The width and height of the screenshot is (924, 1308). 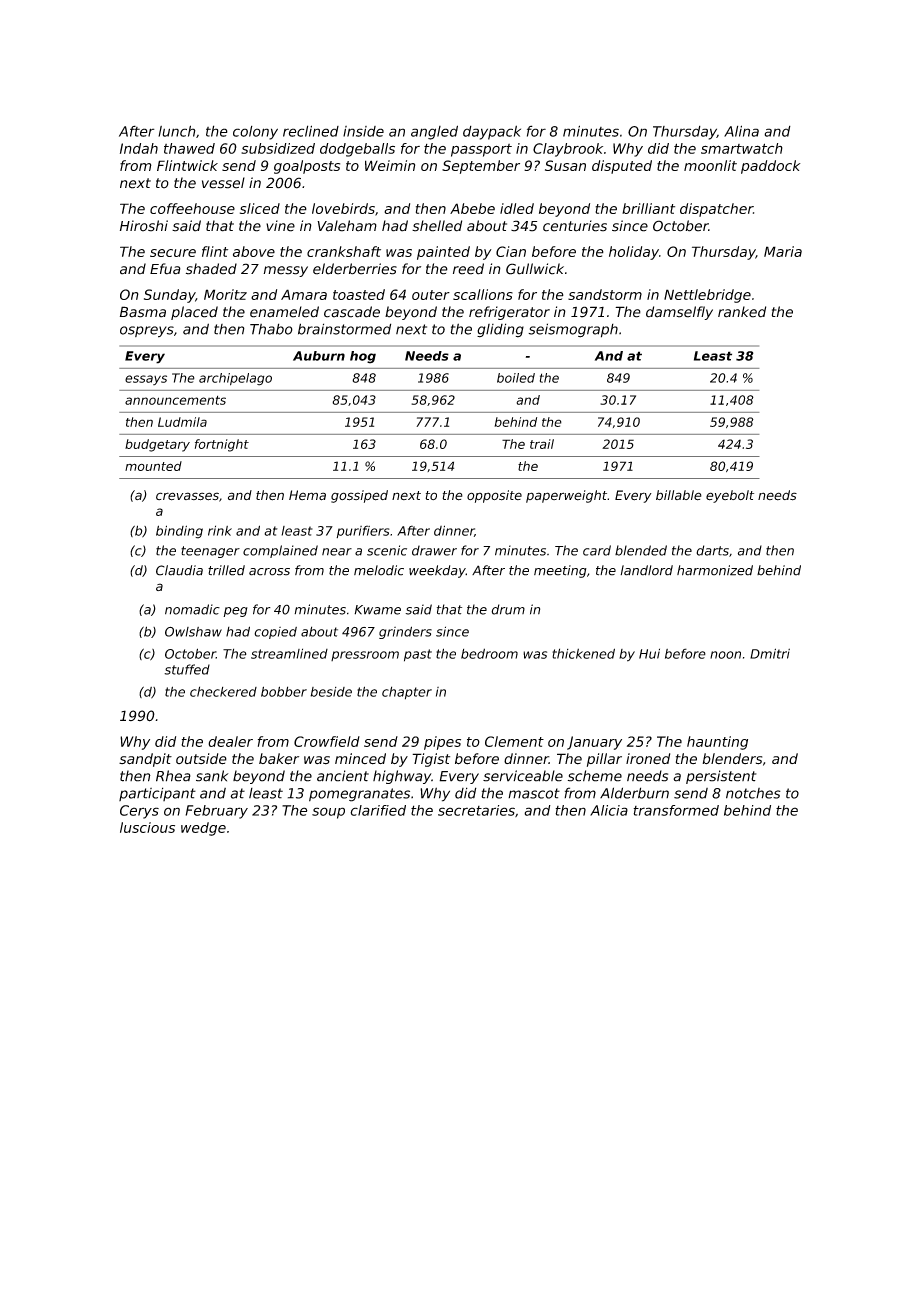 I want to click on weekday, so click(x=437, y=571).
